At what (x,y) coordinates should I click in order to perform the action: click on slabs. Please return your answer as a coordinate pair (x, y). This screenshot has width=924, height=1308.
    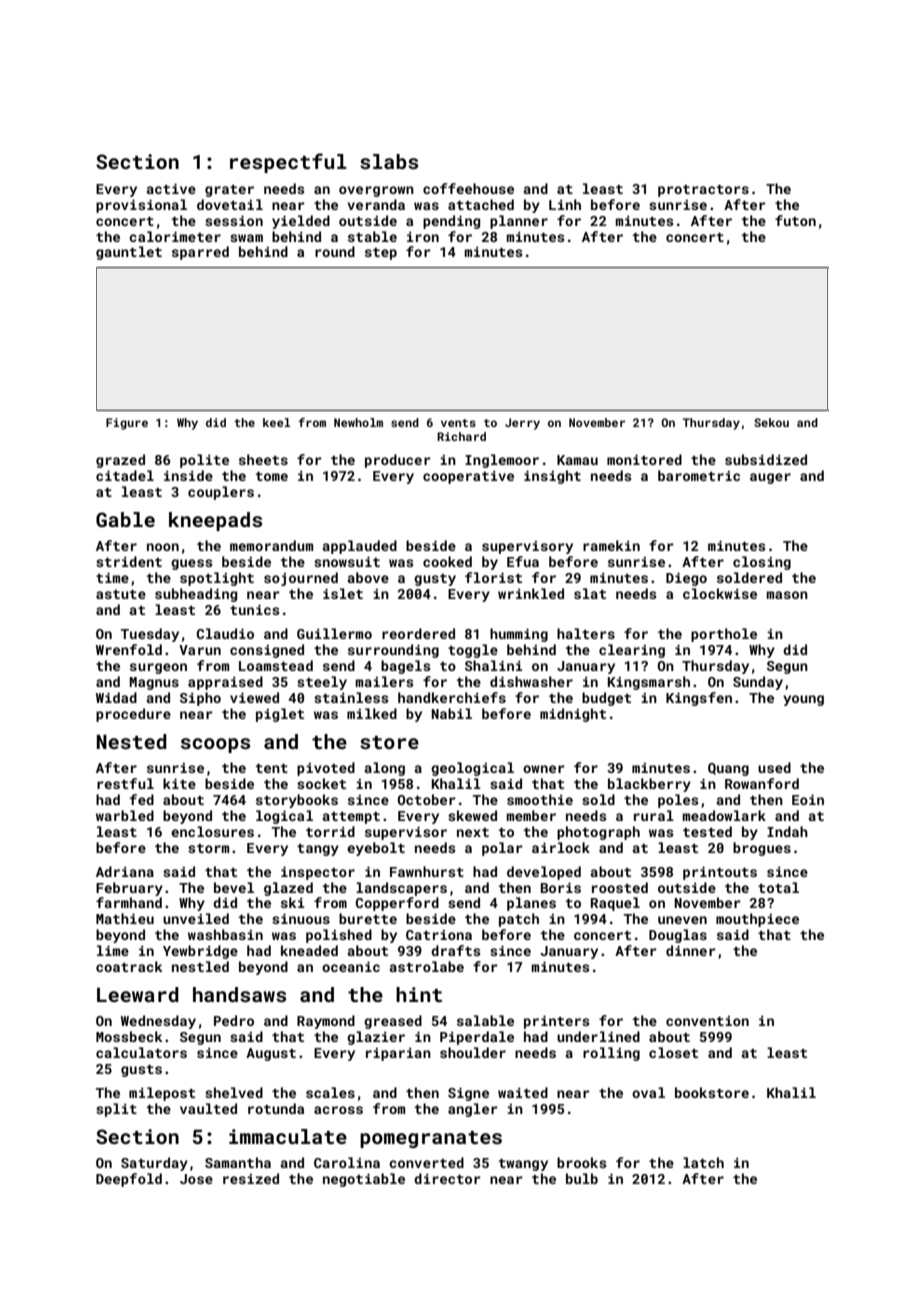
    Looking at the image, I should click on (389, 161).
